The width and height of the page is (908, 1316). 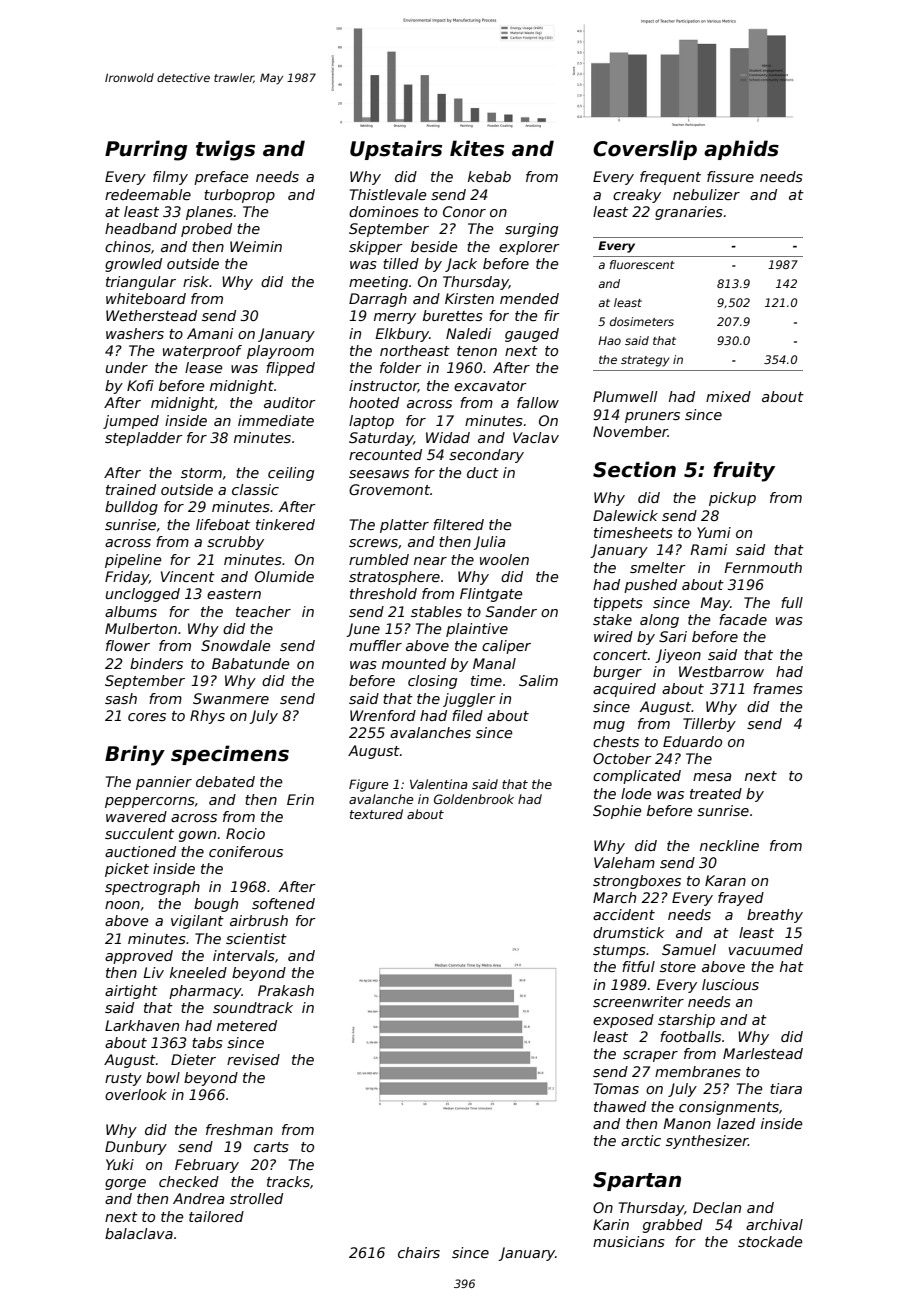 What do you see at coordinates (271, 1147) in the page?
I see `carts` at bounding box center [271, 1147].
